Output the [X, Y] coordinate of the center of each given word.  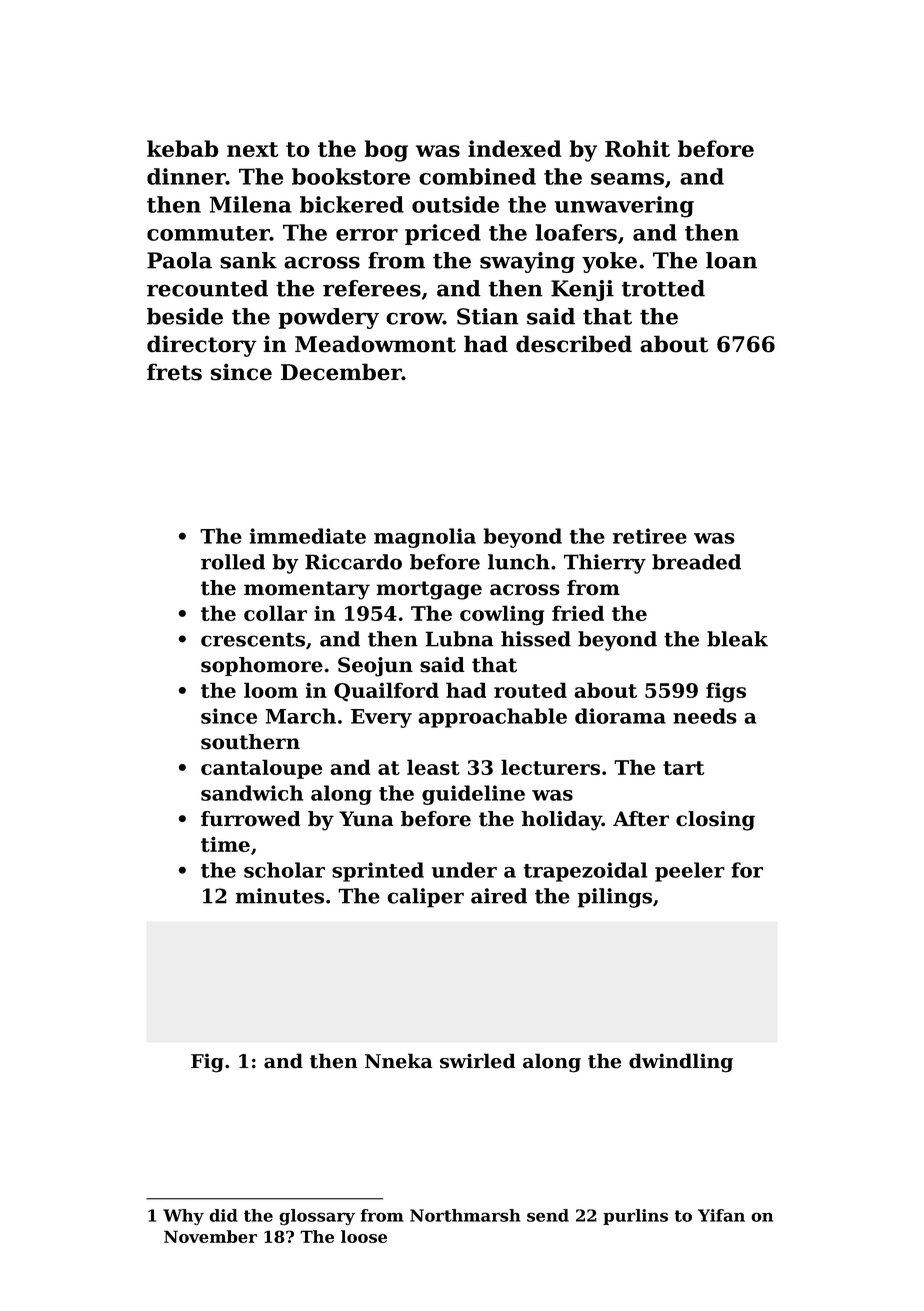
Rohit [637, 148]
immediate [308, 536]
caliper [425, 898]
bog [386, 151]
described [574, 344]
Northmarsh [465, 1215]
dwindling [681, 1063]
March [300, 716]
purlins [635, 1217]
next [252, 149]
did [223, 1215]
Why [183, 1217]
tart [683, 768]
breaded [696, 562]
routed [530, 690]
